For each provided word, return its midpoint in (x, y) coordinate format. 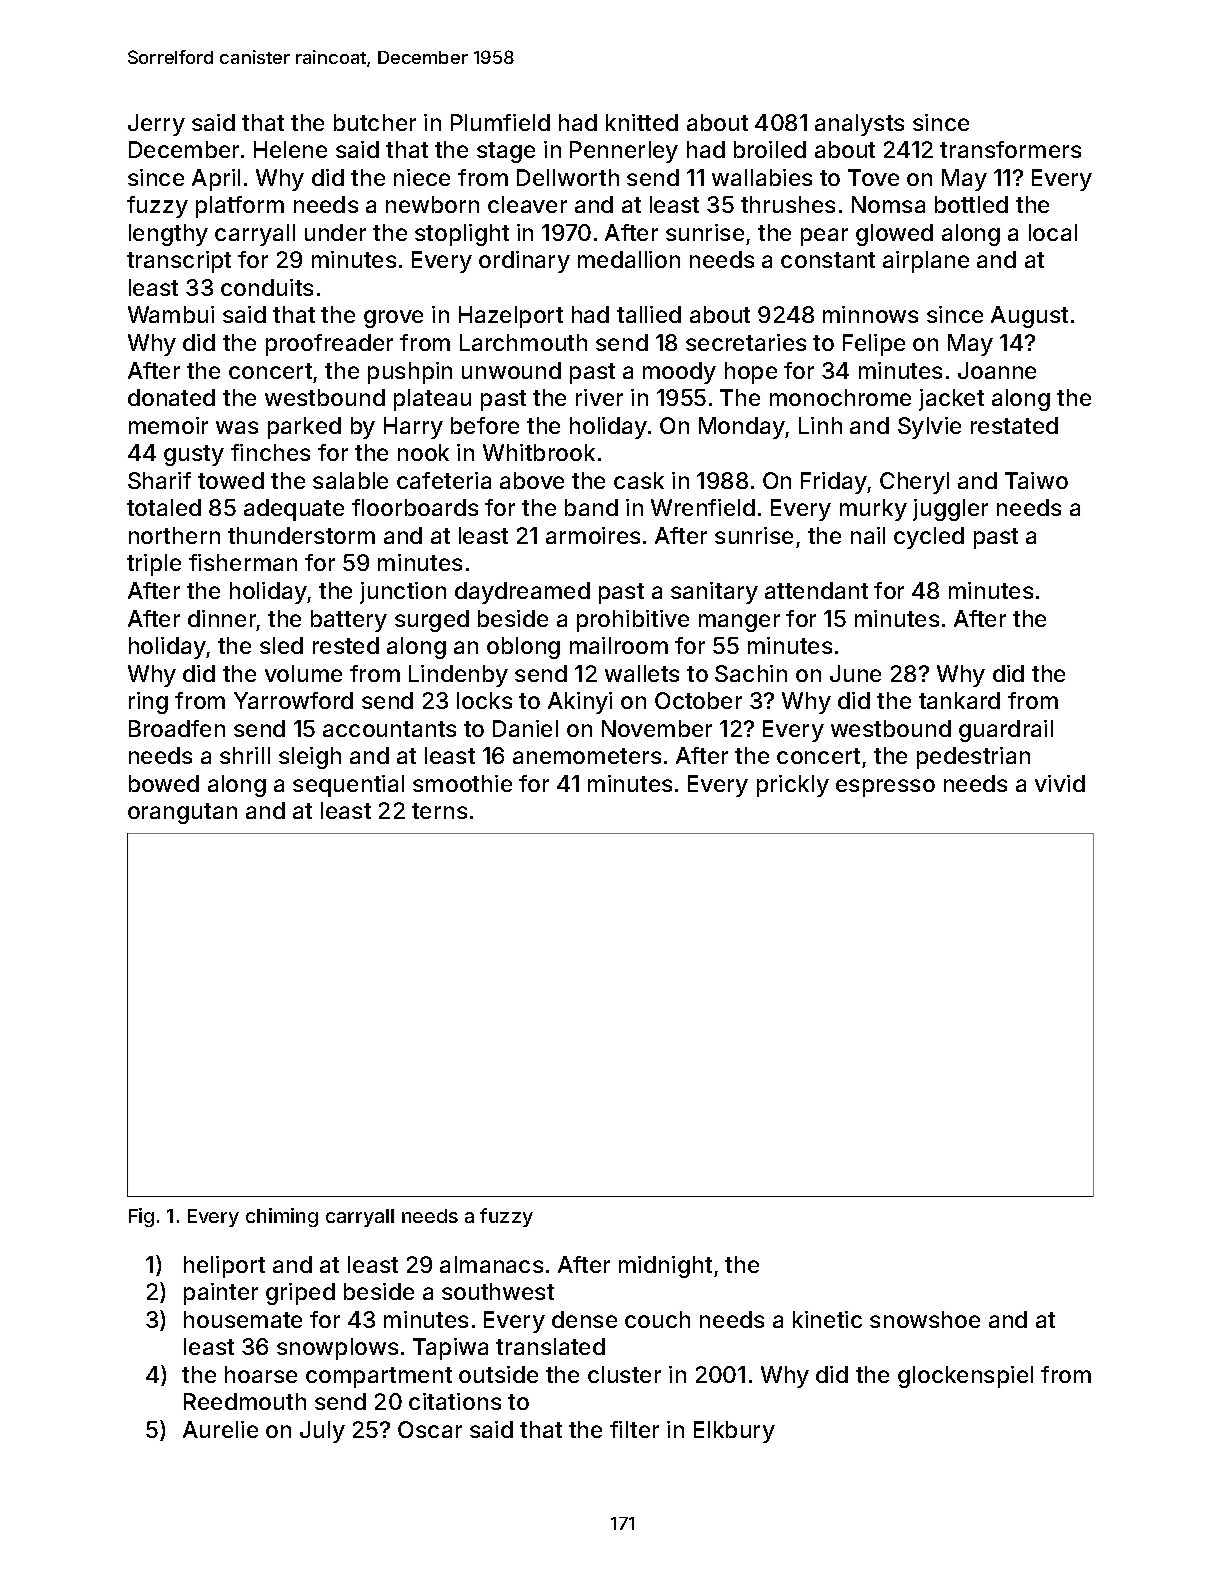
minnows (870, 314)
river (599, 397)
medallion (629, 259)
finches (270, 452)
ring (148, 703)
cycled (929, 538)
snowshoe (925, 1319)
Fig (141, 1217)
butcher (375, 122)
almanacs (491, 1264)
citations (455, 1401)
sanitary (714, 593)
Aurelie (220, 1429)
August (1029, 317)
